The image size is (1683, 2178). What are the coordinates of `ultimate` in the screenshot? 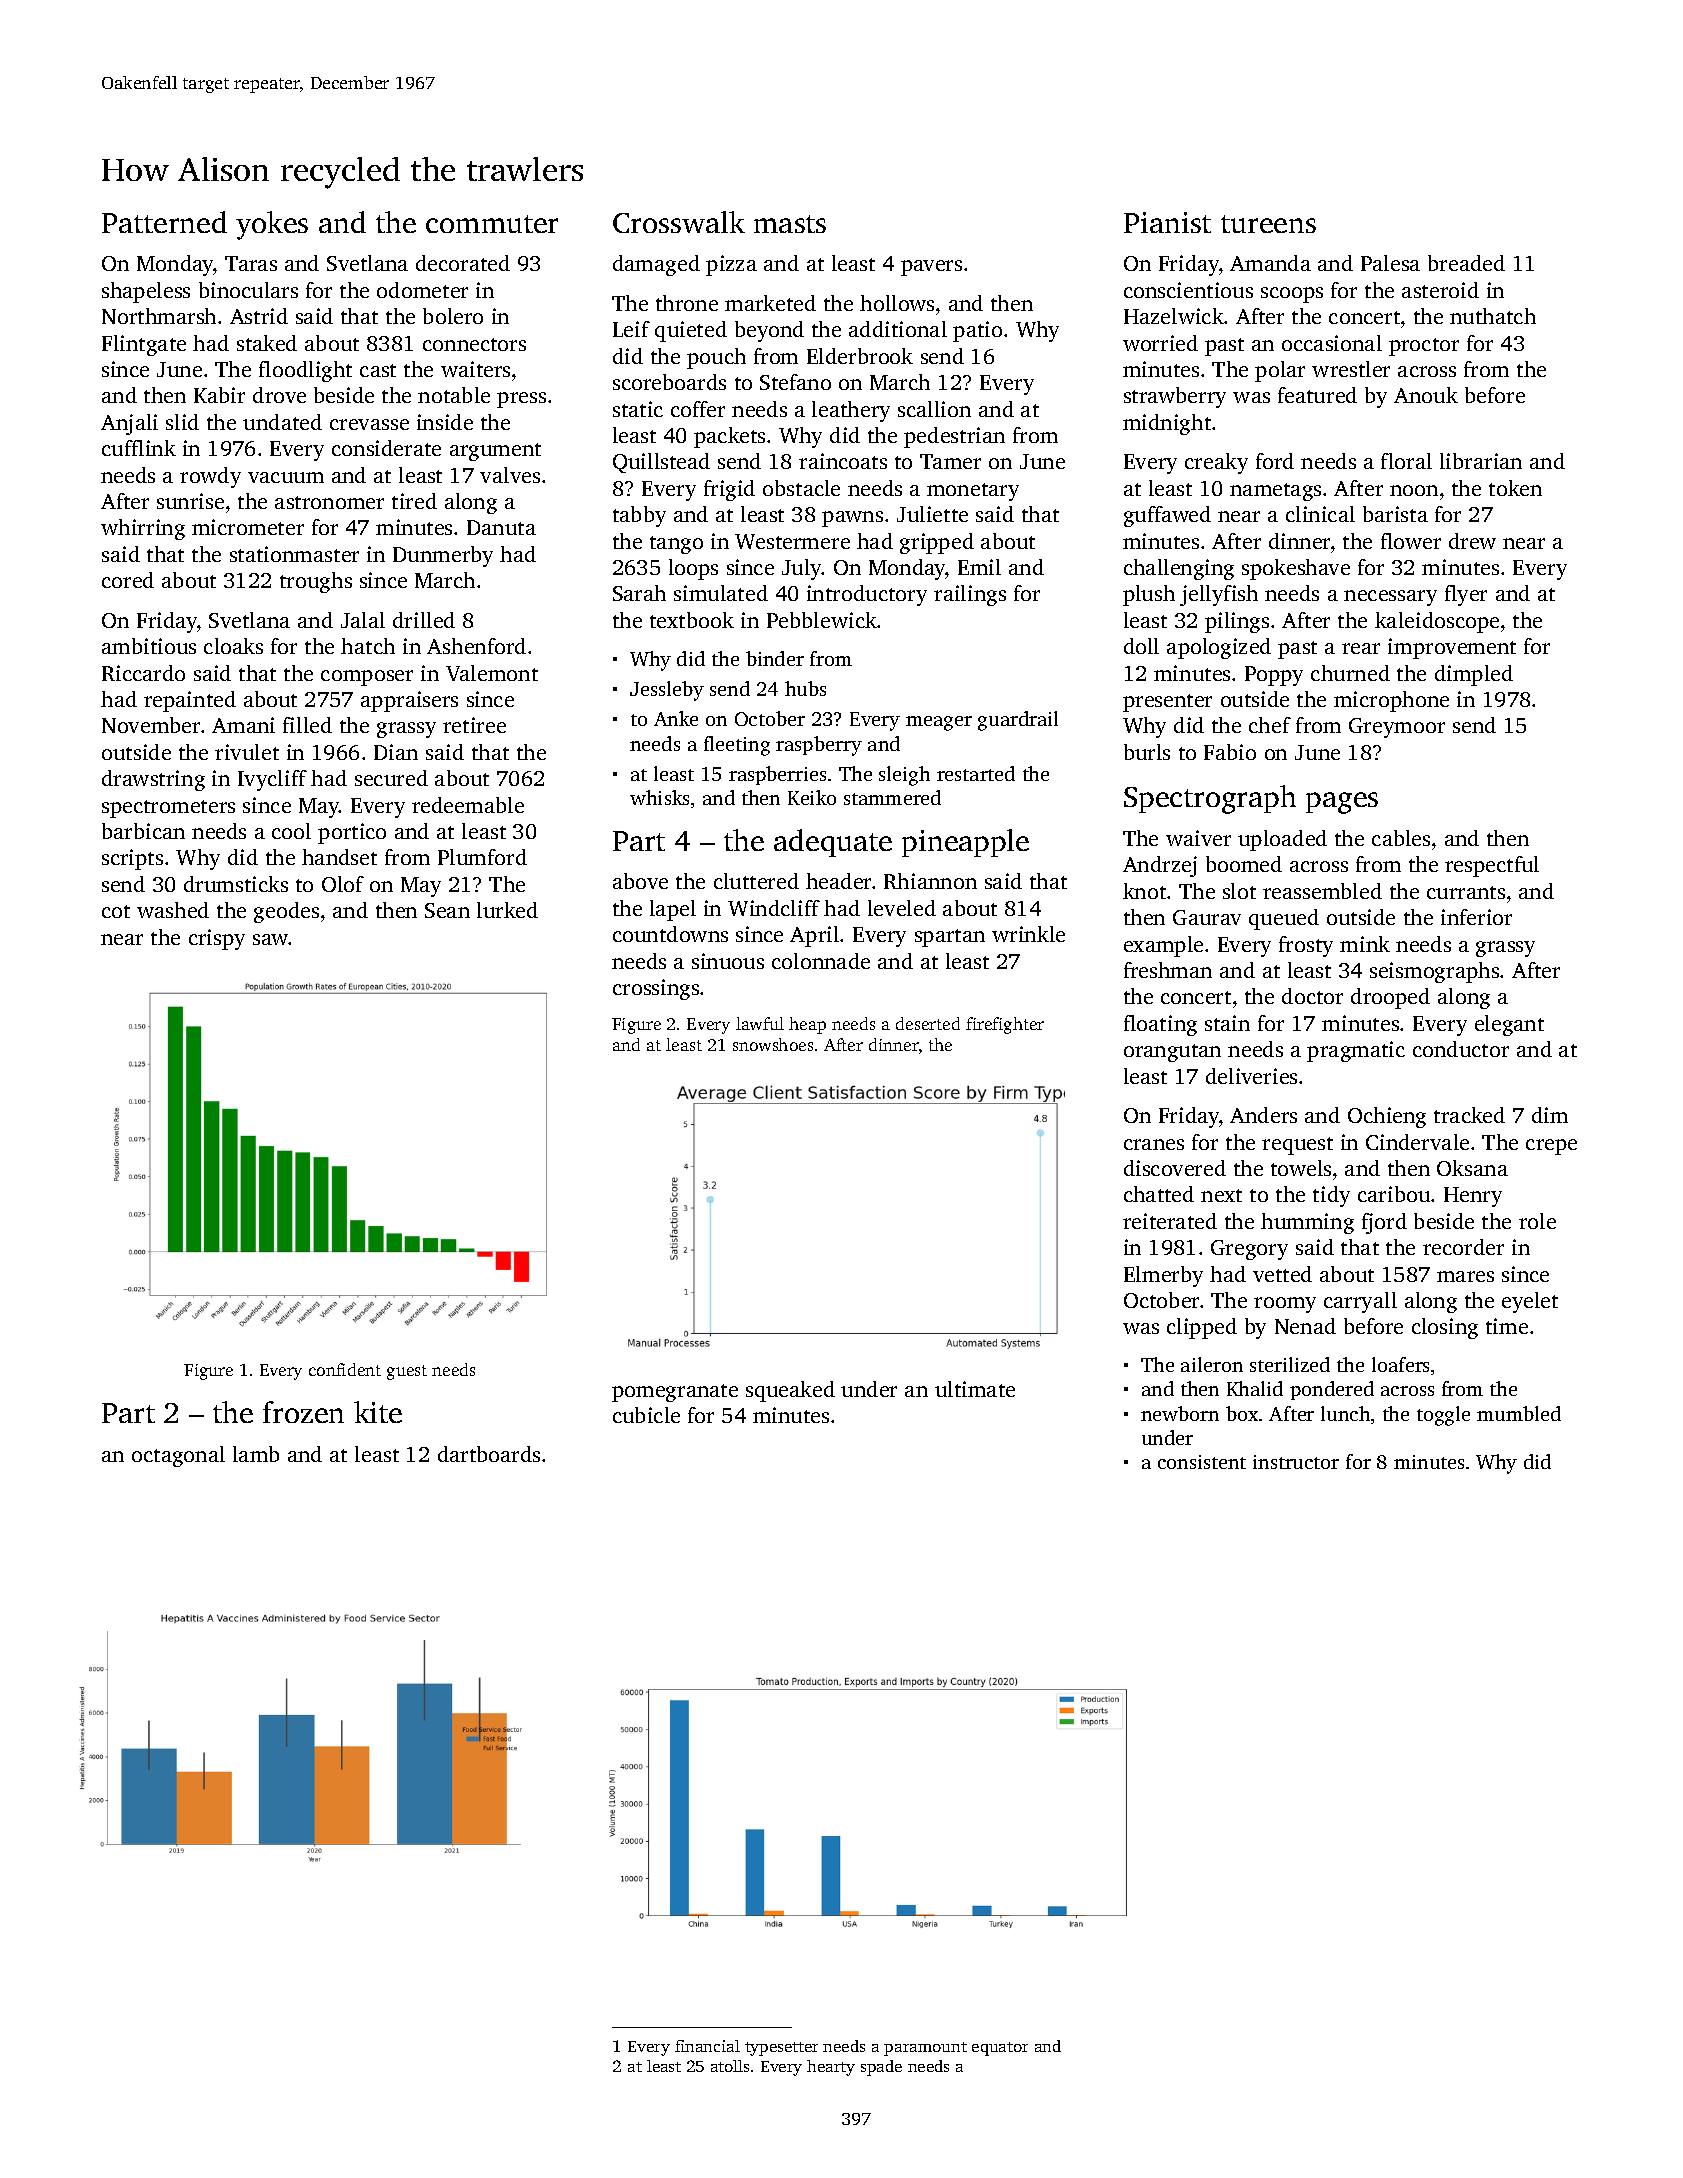 It's located at (975, 1389).
